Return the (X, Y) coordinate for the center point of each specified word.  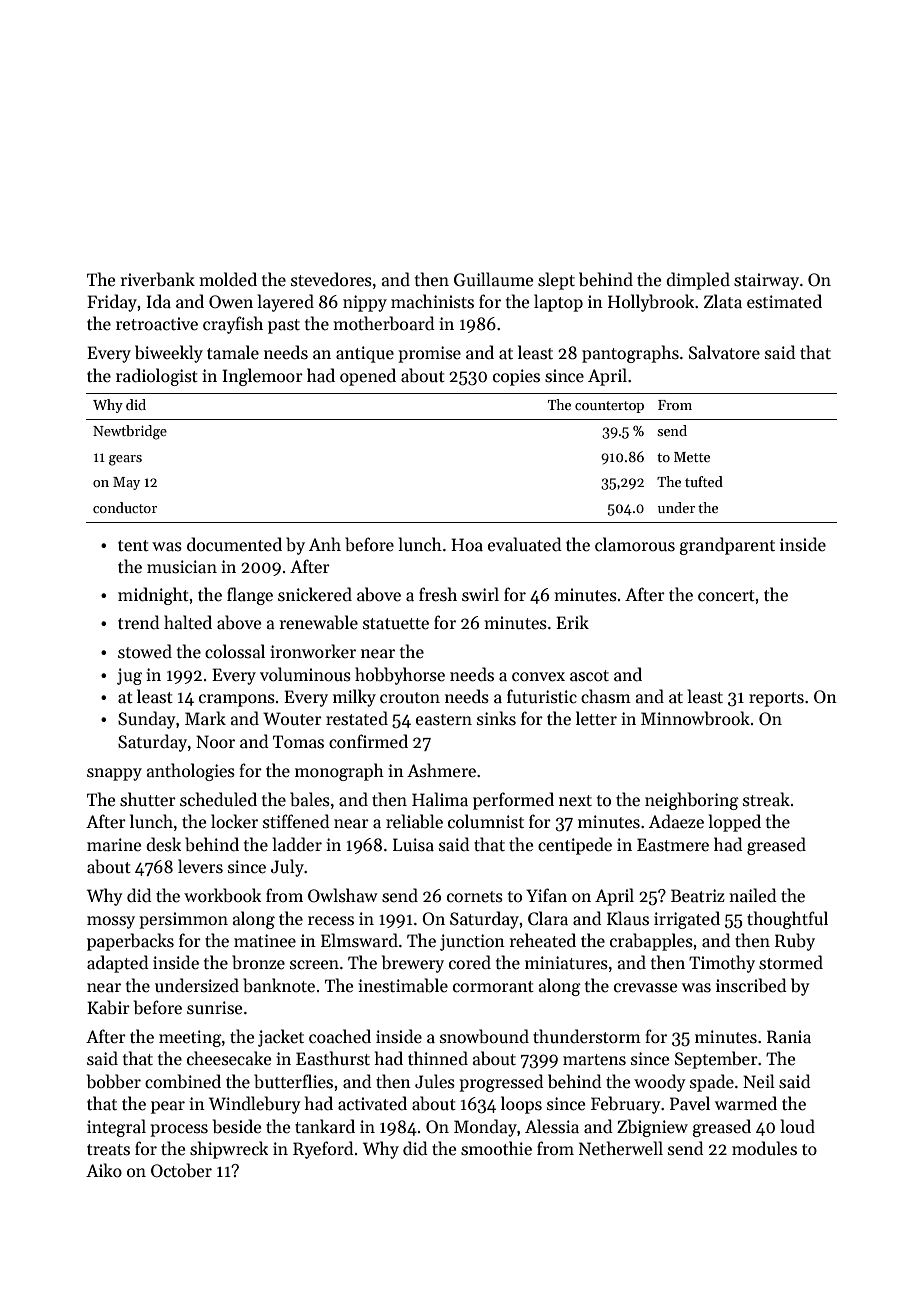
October (181, 1170)
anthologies (191, 772)
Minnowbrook (695, 718)
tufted (704, 481)
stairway (766, 281)
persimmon (183, 920)
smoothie (496, 1148)
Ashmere (441, 770)
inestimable (403, 985)
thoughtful (787, 920)
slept (556, 281)
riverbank (158, 279)
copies (516, 377)
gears (125, 460)
